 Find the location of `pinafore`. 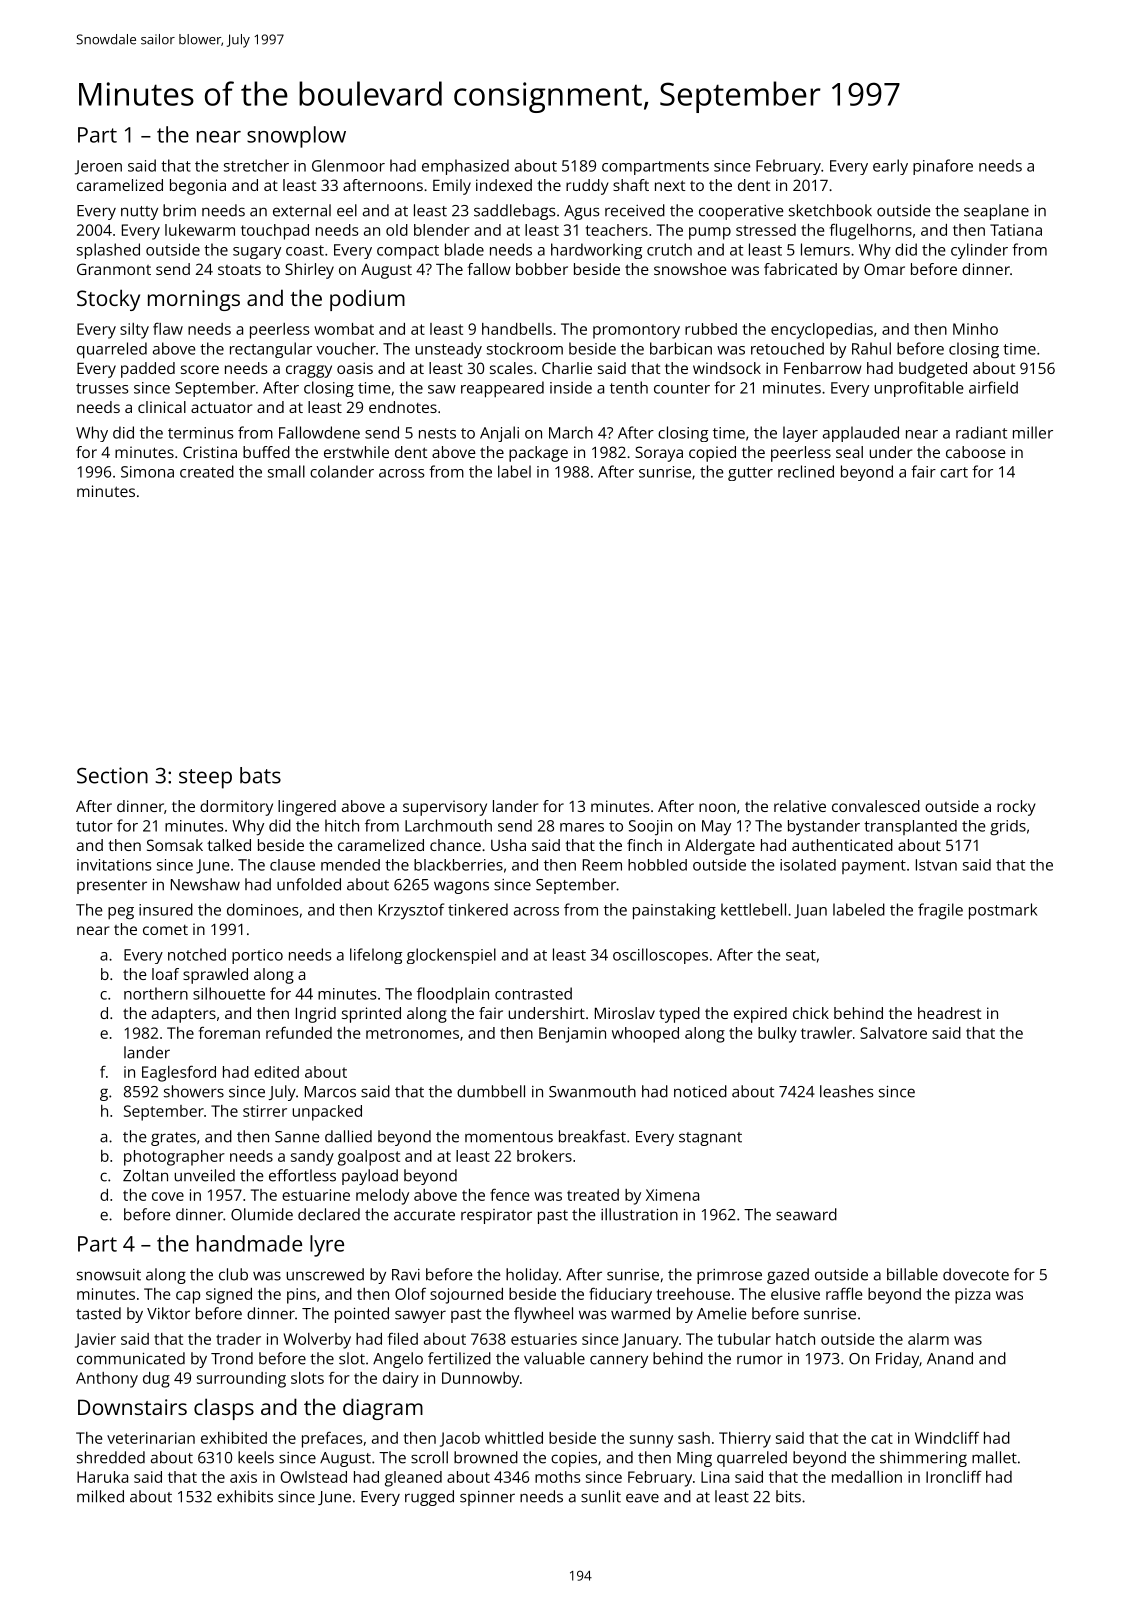

pinafore is located at coordinates (943, 167).
